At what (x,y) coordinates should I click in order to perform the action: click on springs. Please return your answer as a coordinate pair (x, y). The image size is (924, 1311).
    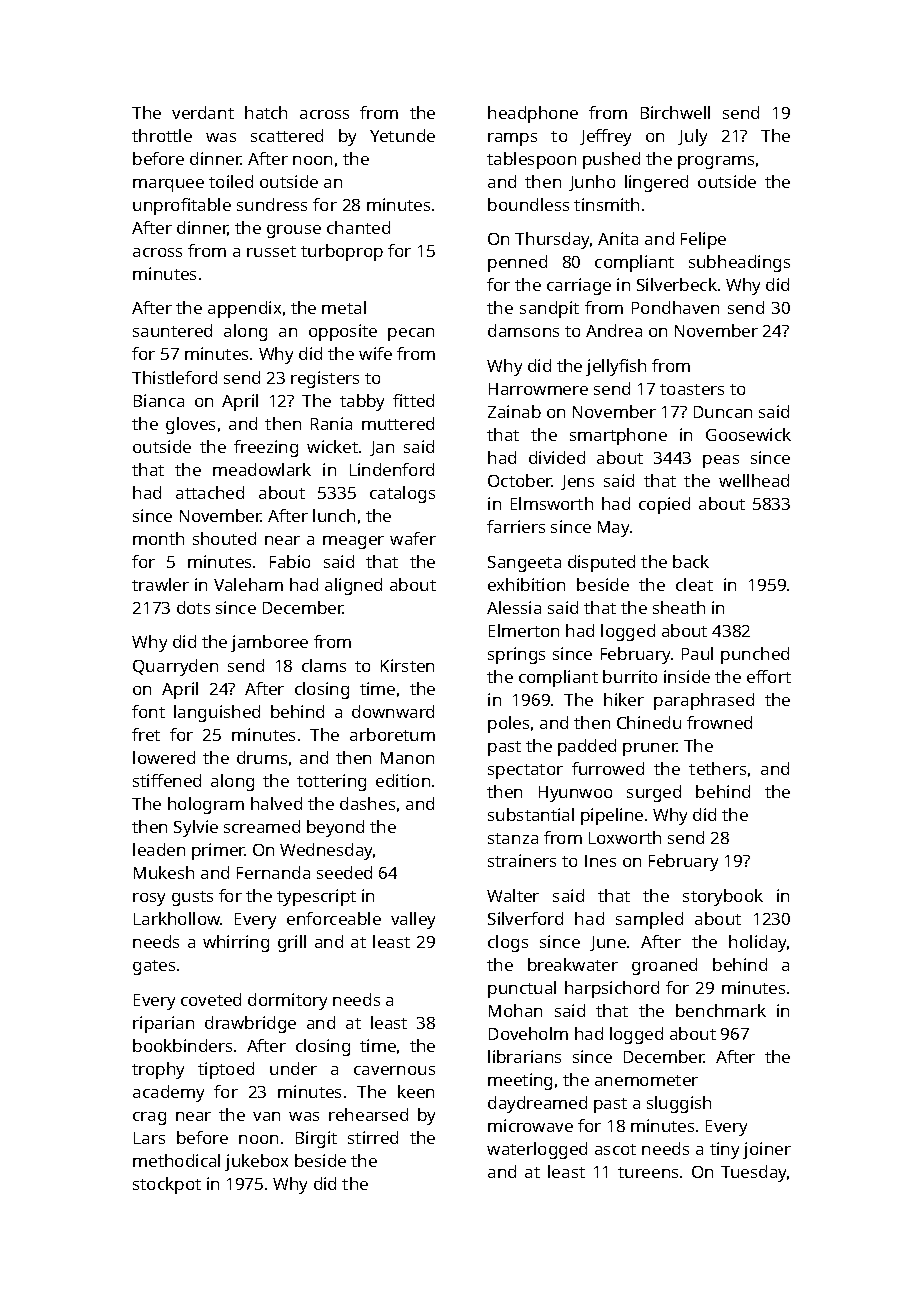
    Looking at the image, I should click on (516, 655).
